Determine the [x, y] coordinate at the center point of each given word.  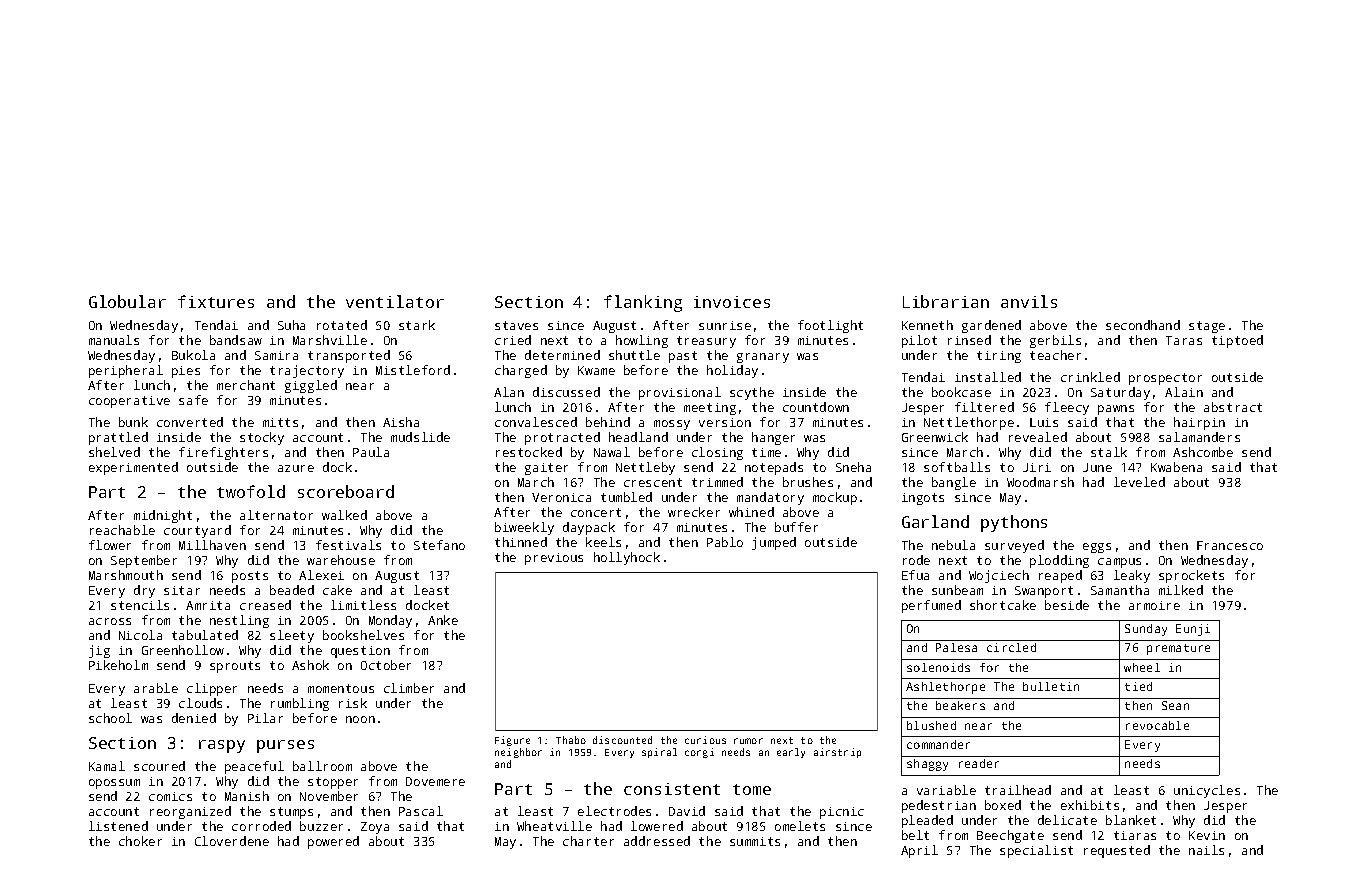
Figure [512, 741]
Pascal [421, 811]
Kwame [596, 370]
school [110, 718]
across [110, 621]
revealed [1038, 437]
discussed [566, 392]
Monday [390, 621]
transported [349, 356]
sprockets [1191, 576]
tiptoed [1237, 341]
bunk [133, 422]
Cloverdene [232, 841]
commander [938, 744]
